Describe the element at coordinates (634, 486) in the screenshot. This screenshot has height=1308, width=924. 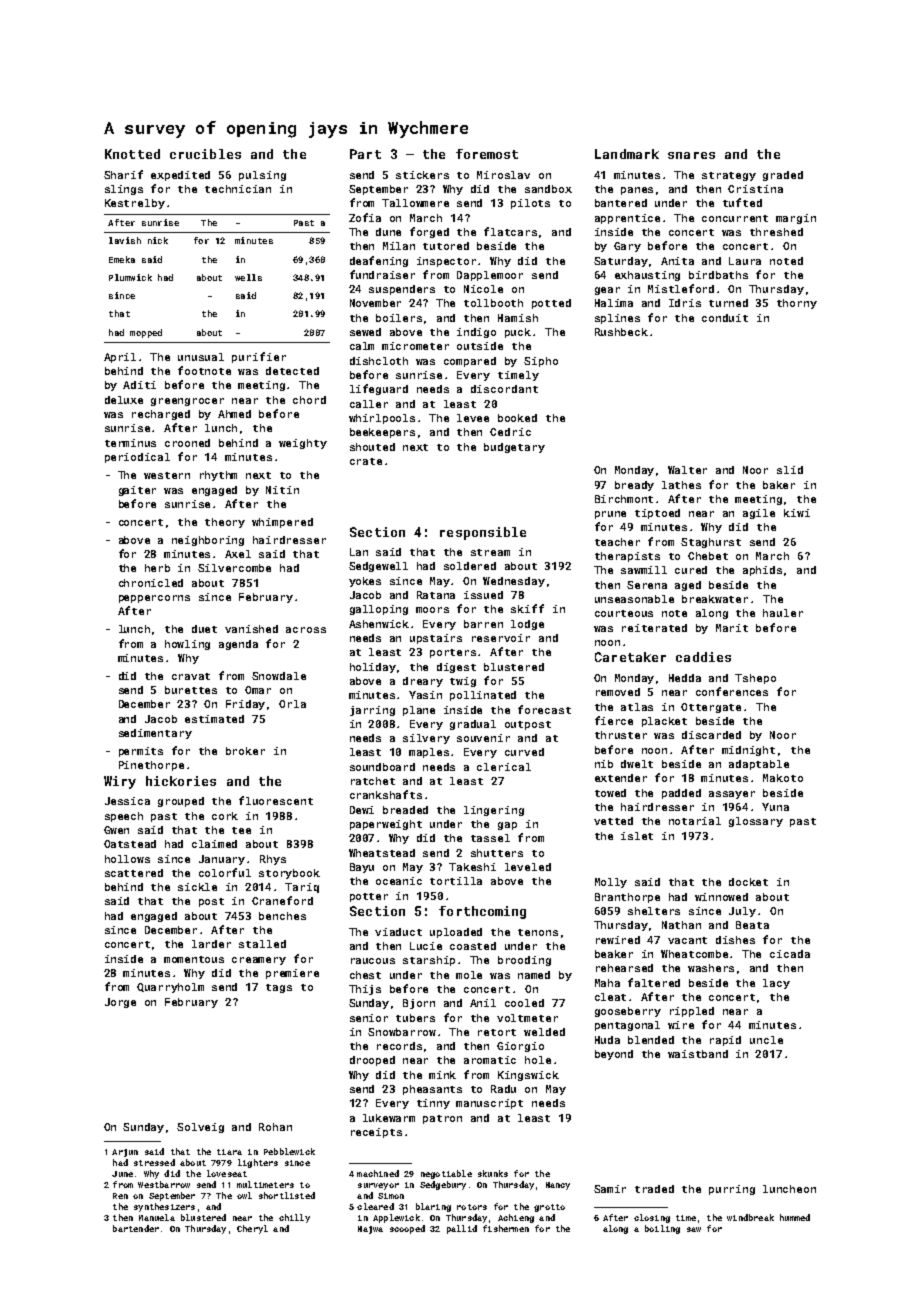
I see `bready` at that location.
